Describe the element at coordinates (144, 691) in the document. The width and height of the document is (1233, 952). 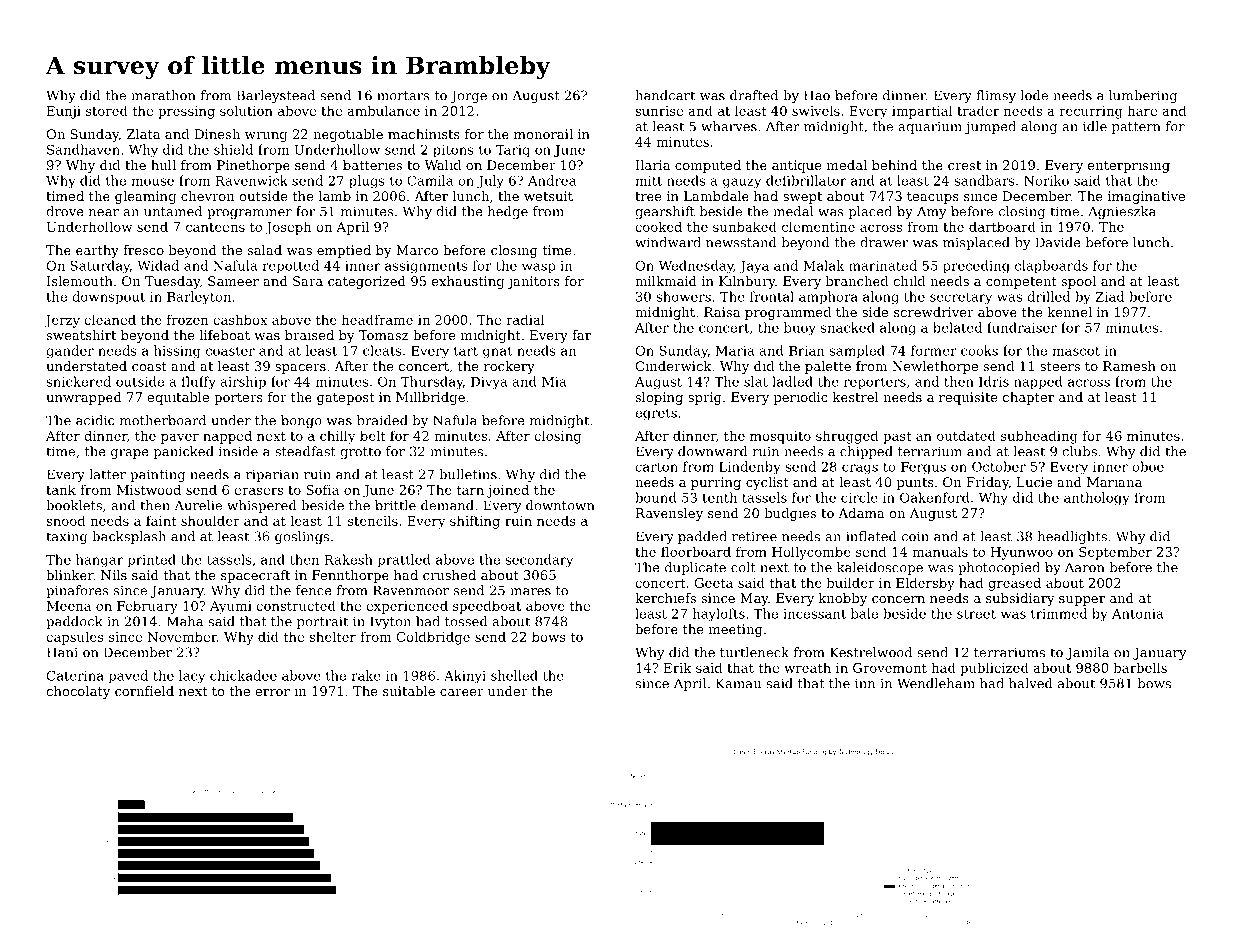
I see `cornfield` at that location.
